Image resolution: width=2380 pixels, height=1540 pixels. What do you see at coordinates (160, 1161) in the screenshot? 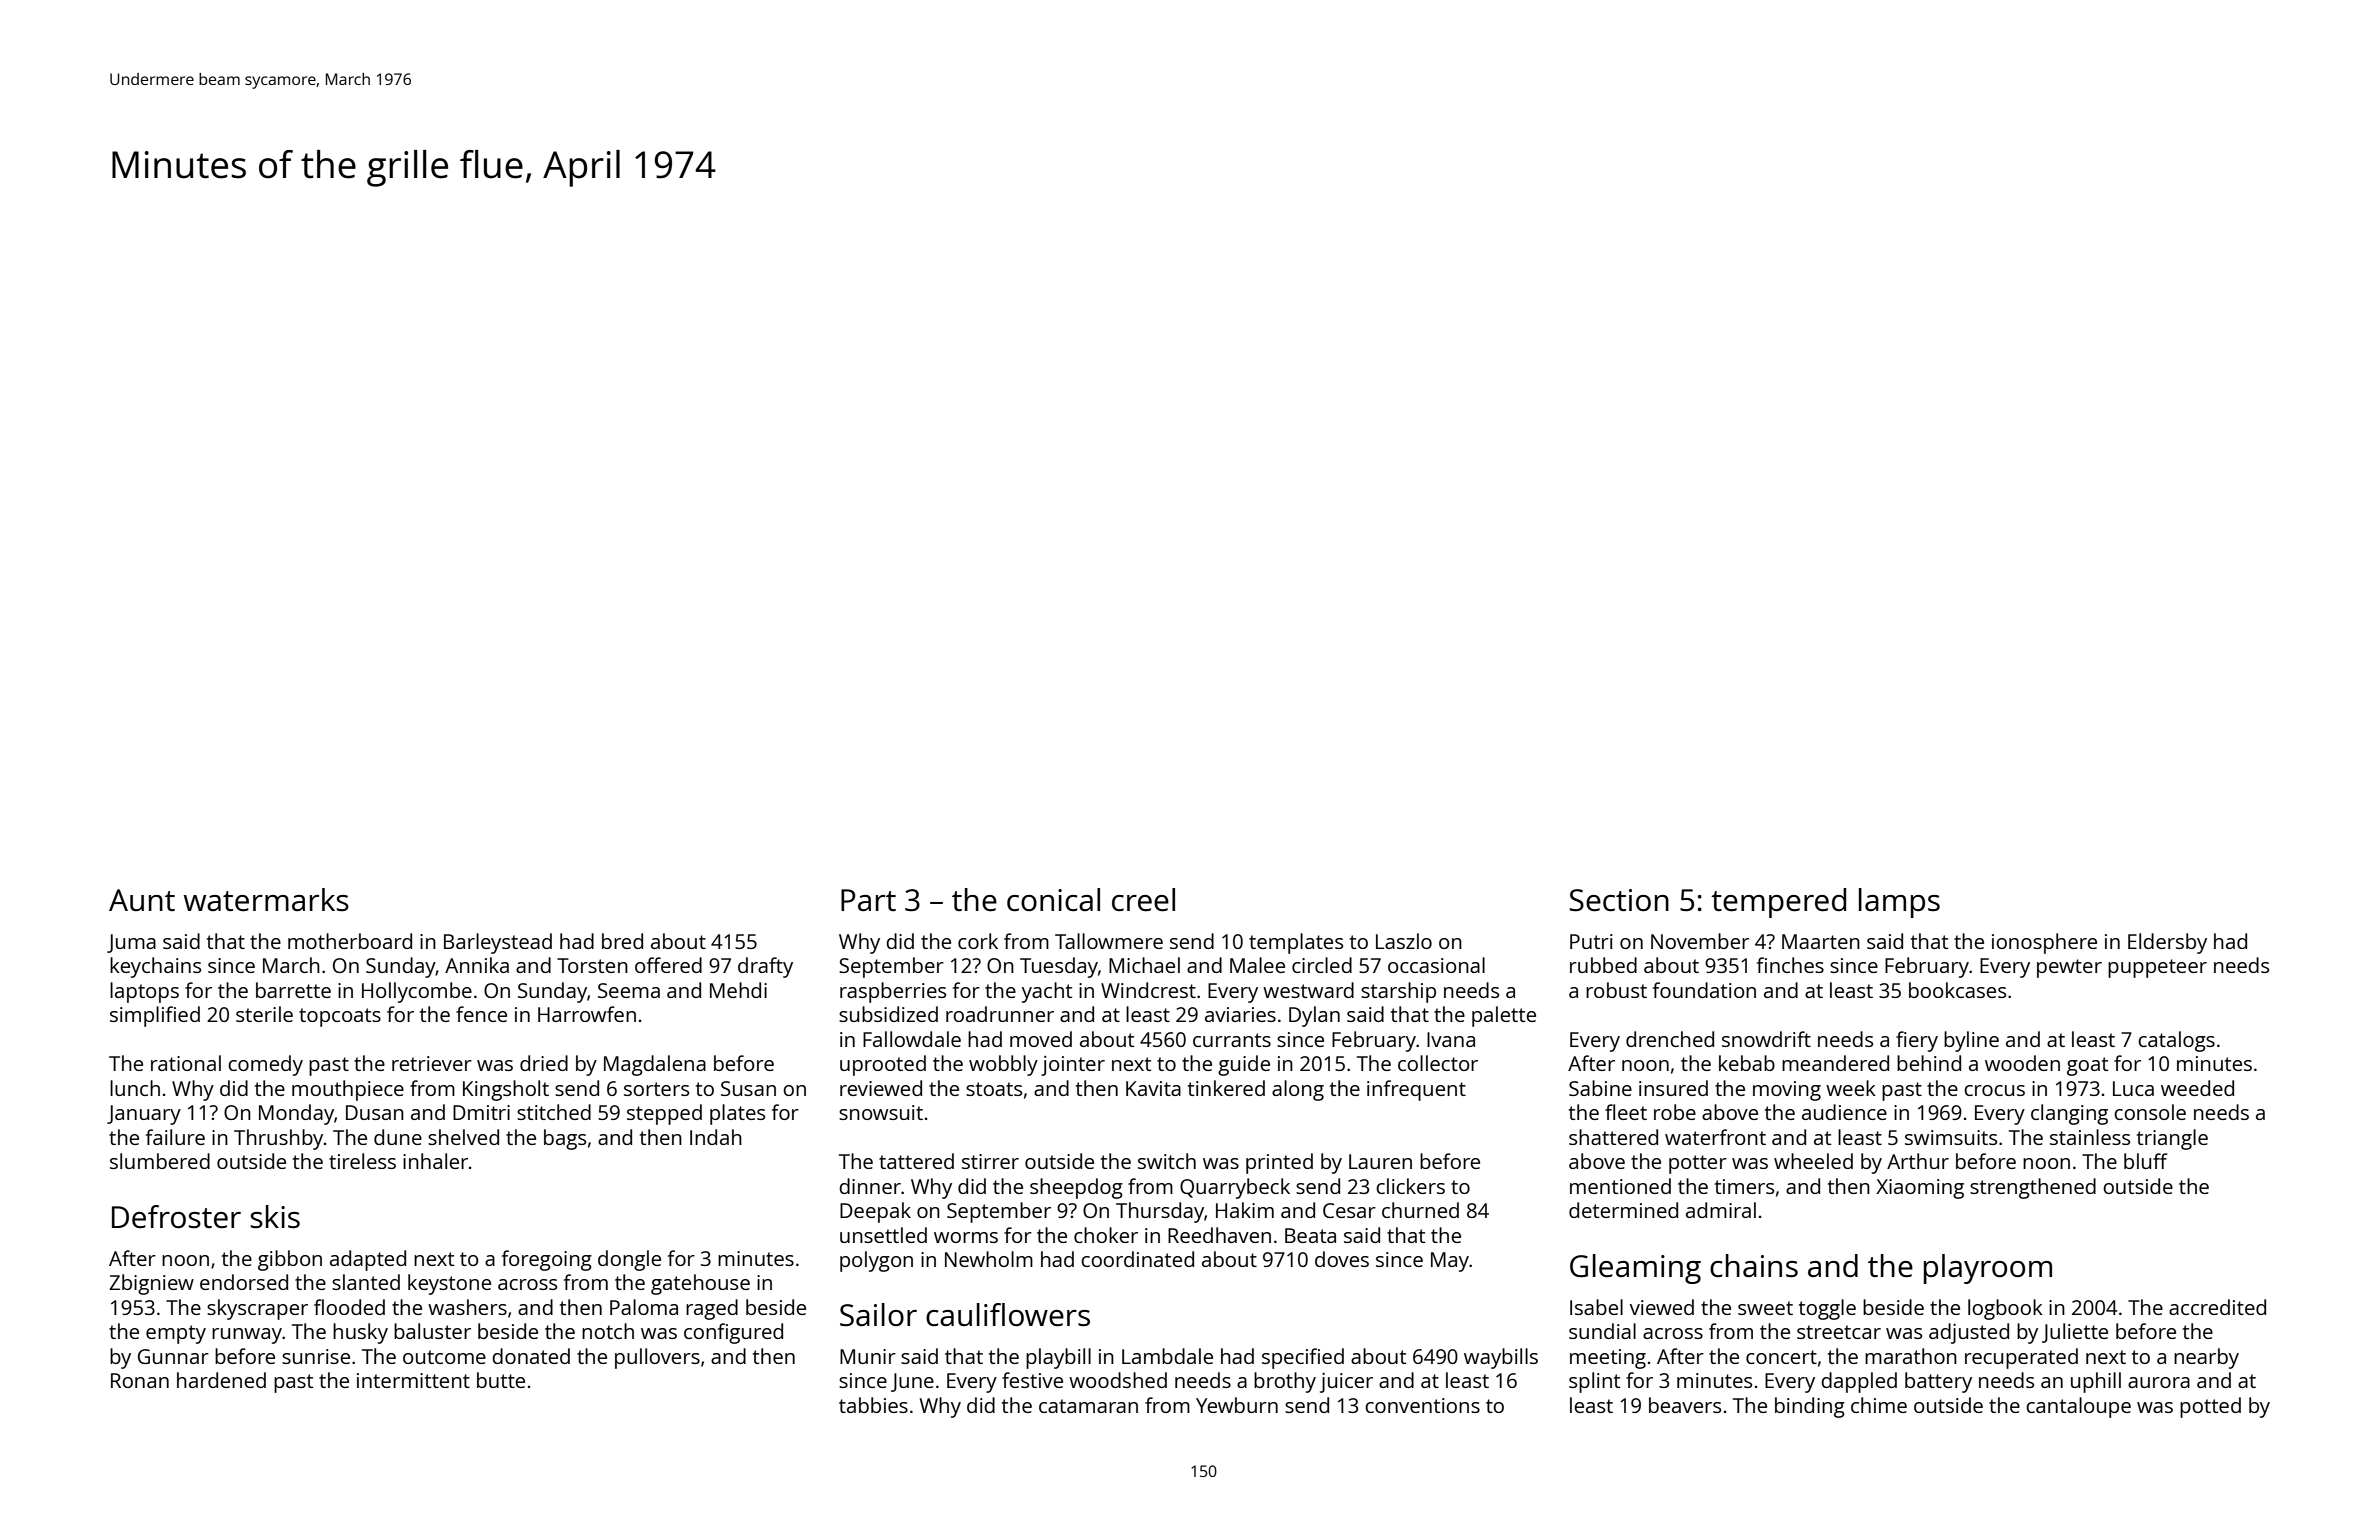
I see `slumbered` at bounding box center [160, 1161].
